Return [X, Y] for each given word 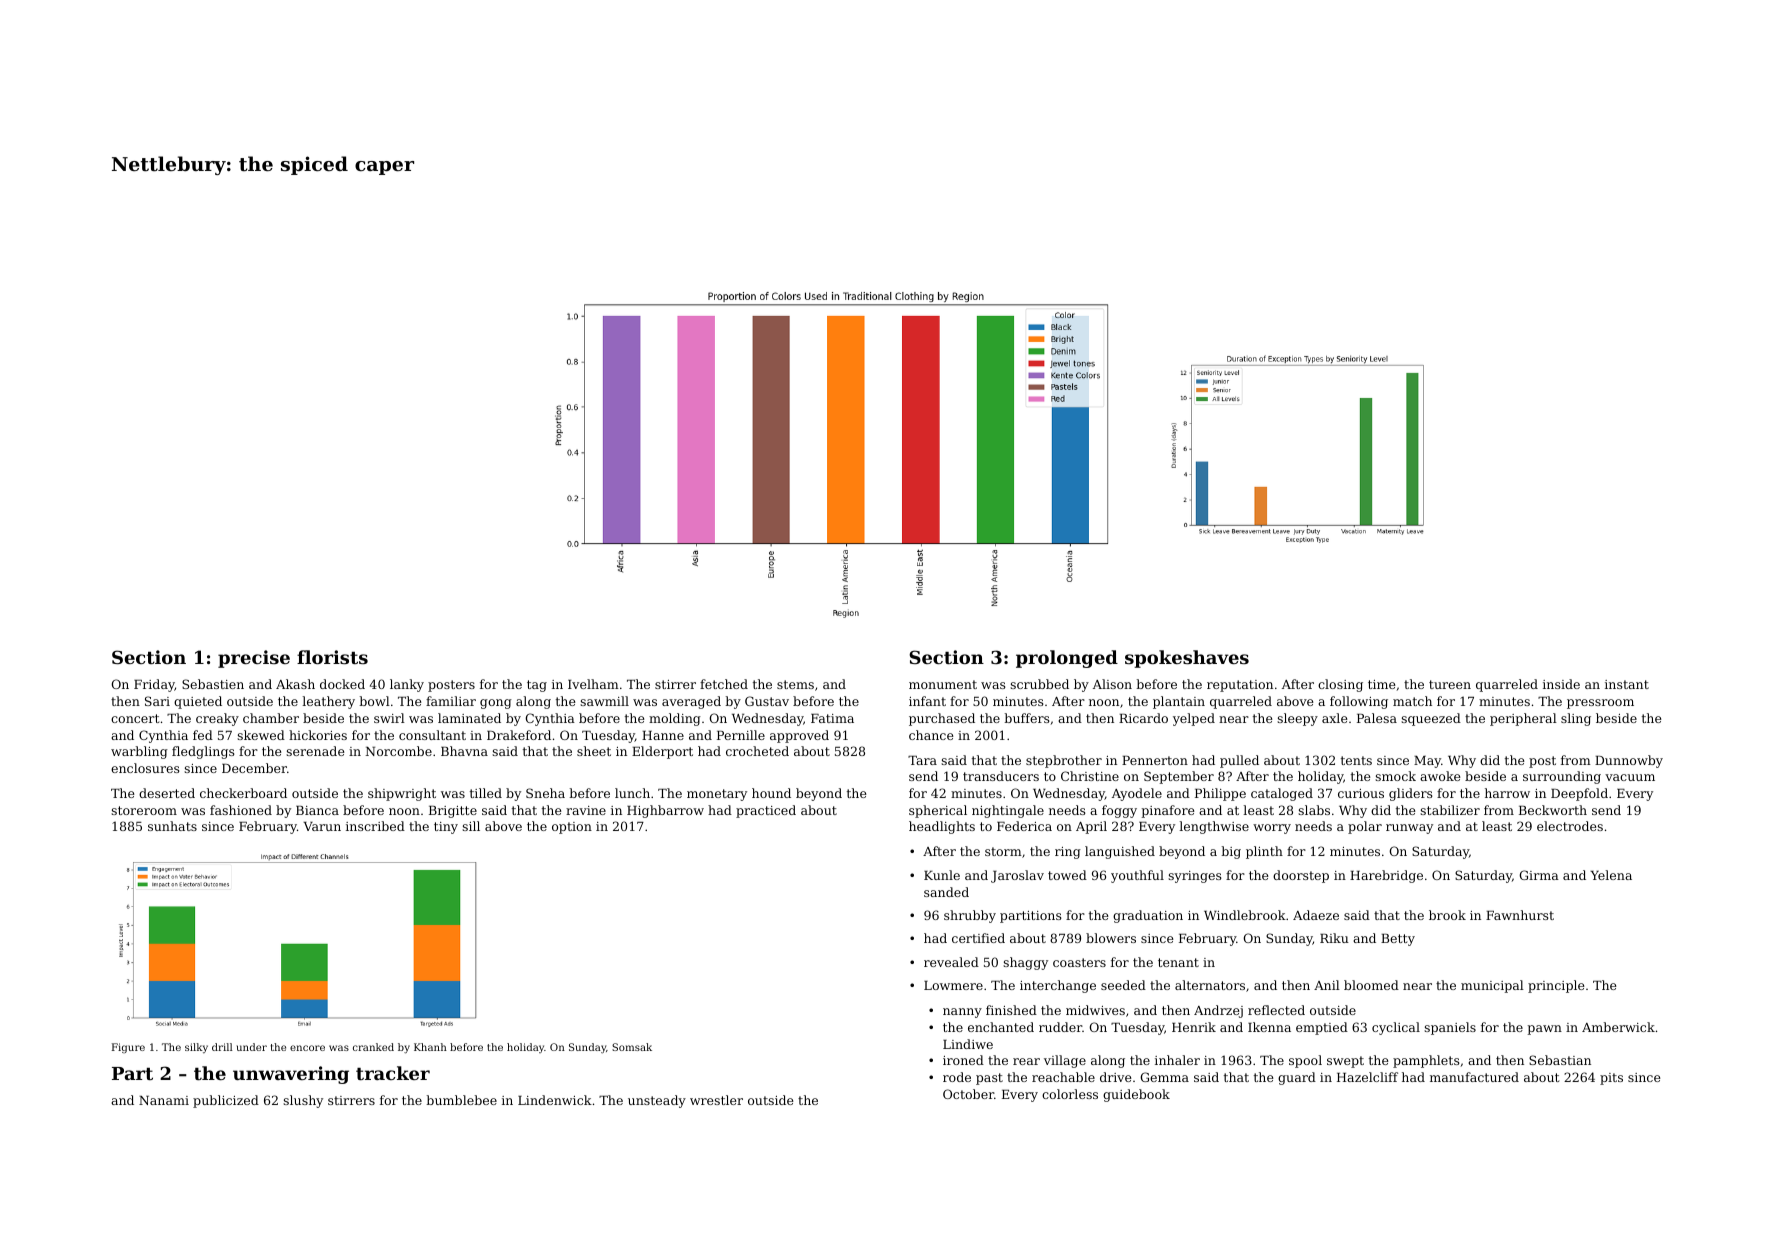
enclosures [145, 768]
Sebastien [213, 684]
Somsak [632, 1047]
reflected [1276, 1010]
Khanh [430, 1047]
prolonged [1067, 659]
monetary [717, 795]
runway [1409, 829]
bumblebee [461, 1100]
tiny [446, 828]
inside [1561, 684]
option [572, 828]
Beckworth [1553, 810]
